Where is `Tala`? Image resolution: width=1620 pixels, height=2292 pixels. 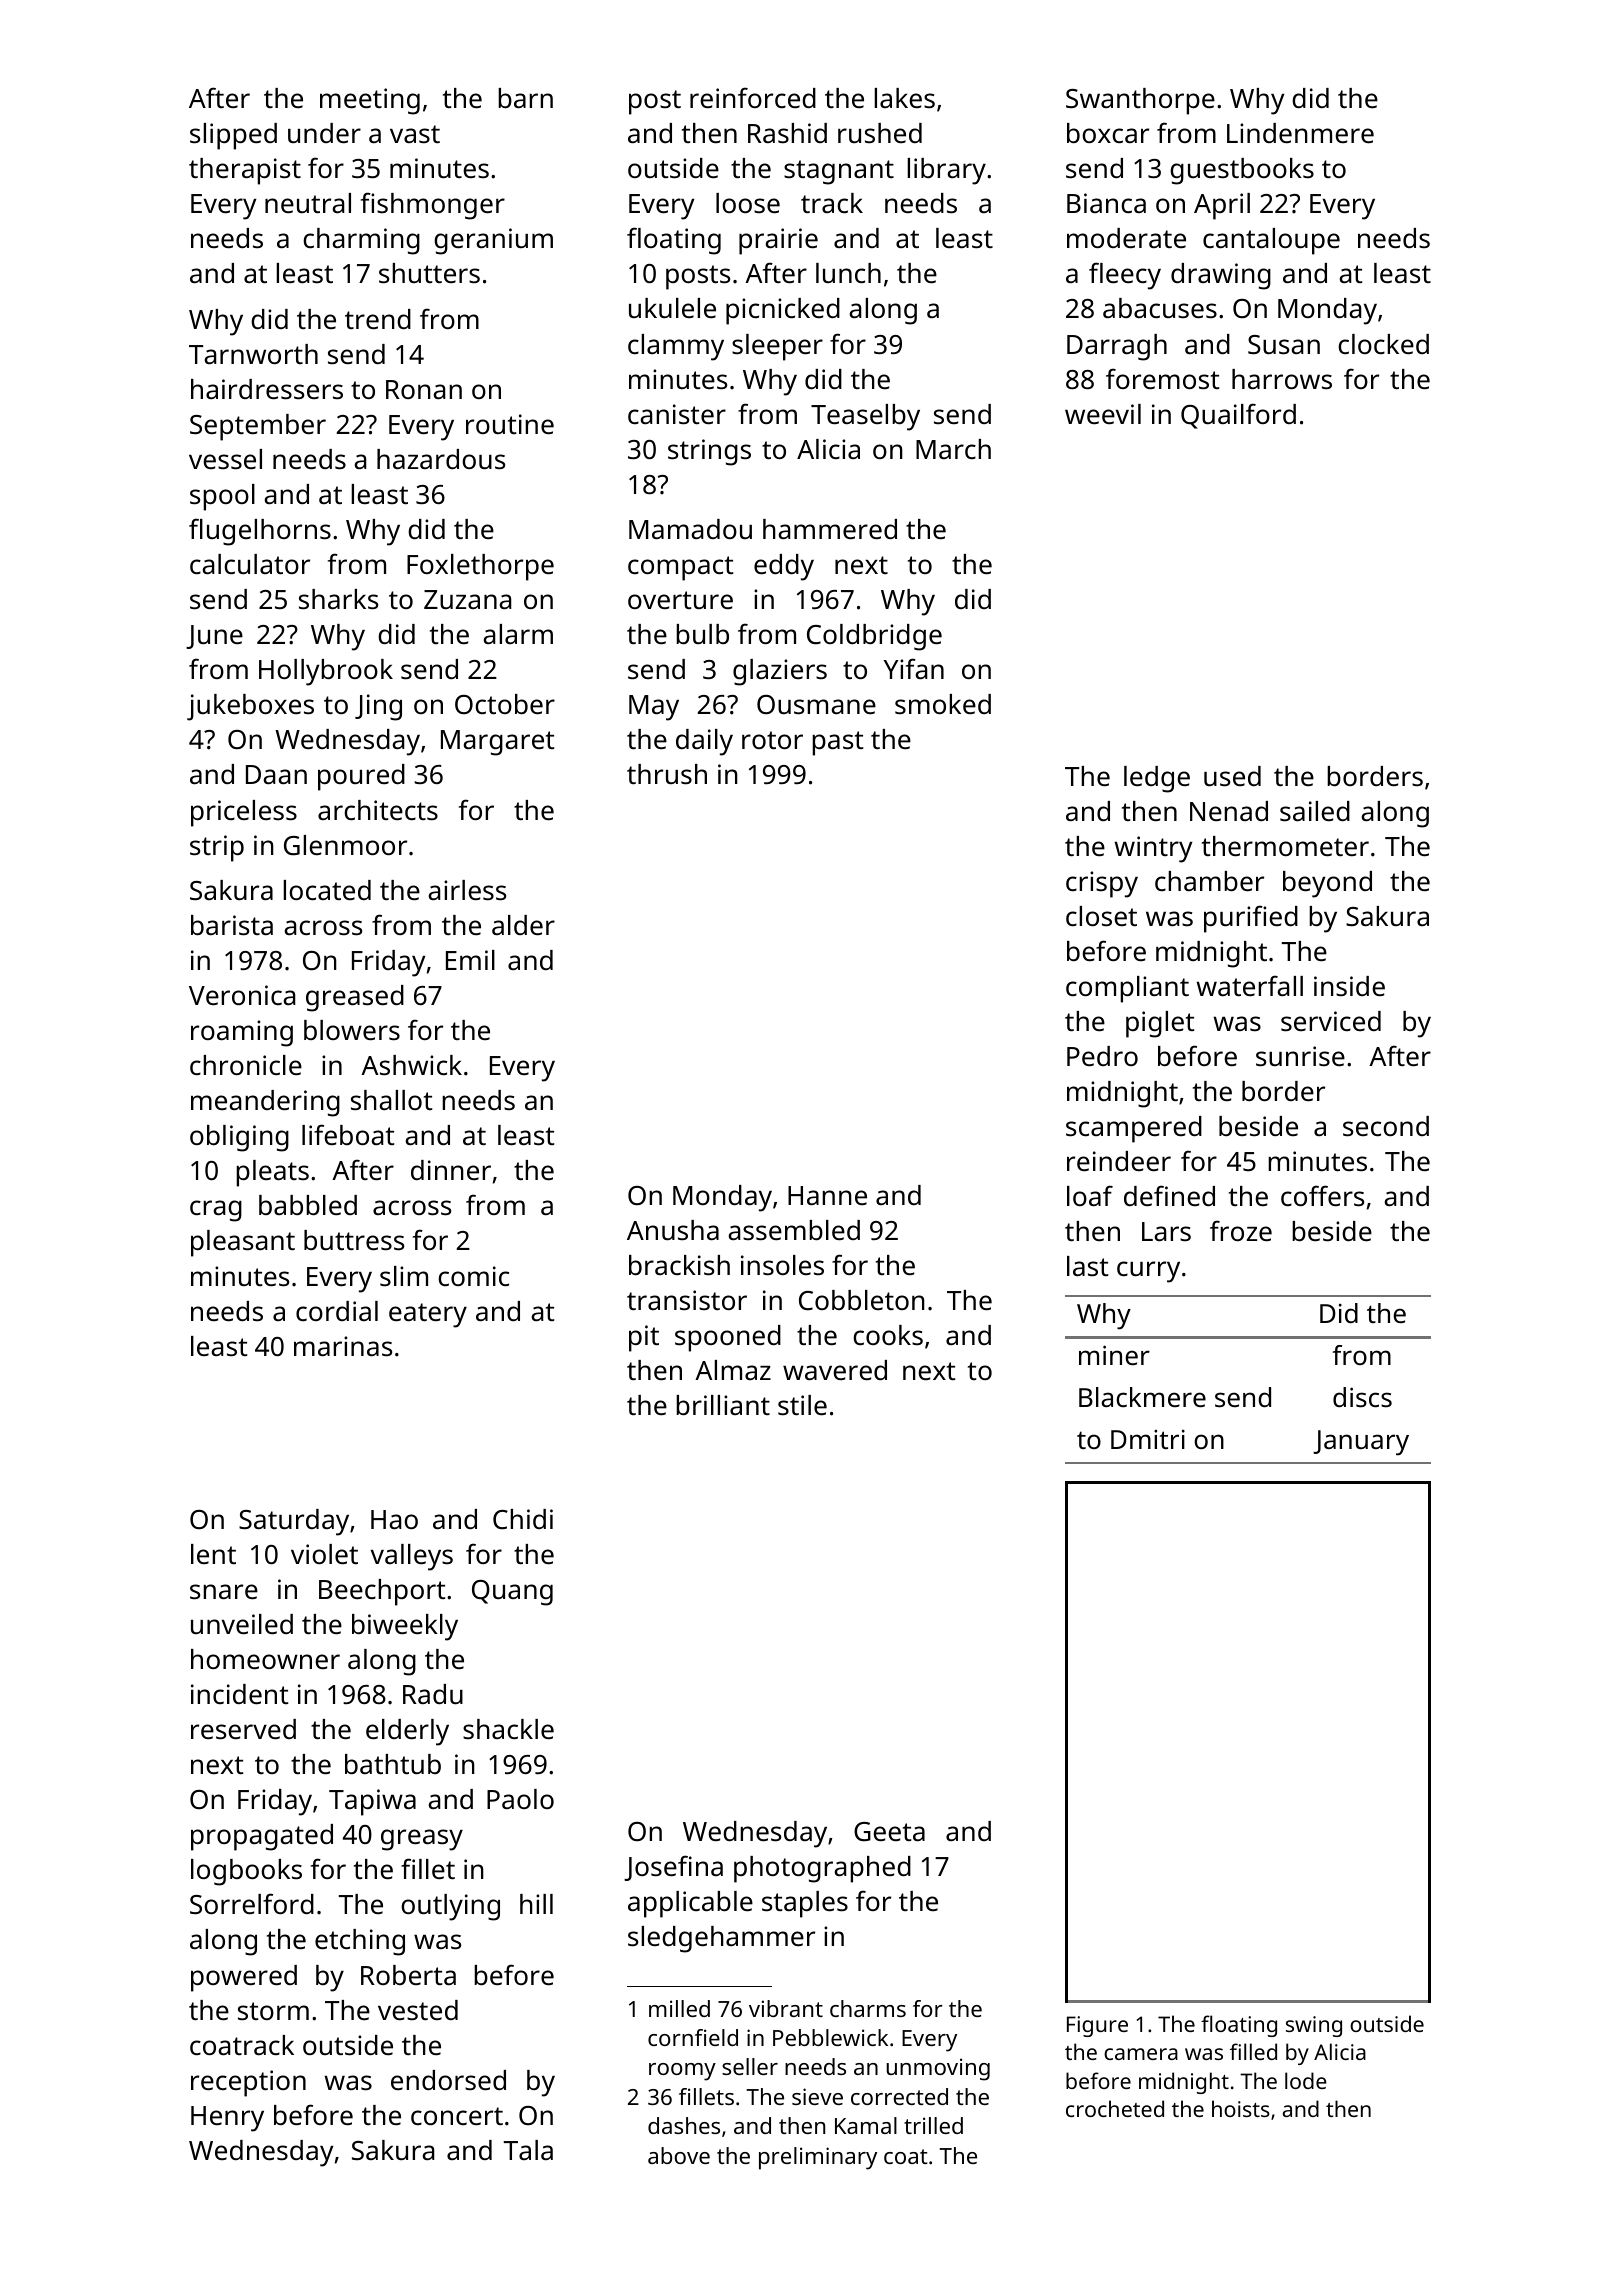 Tala is located at coordinates (528, 2150).
